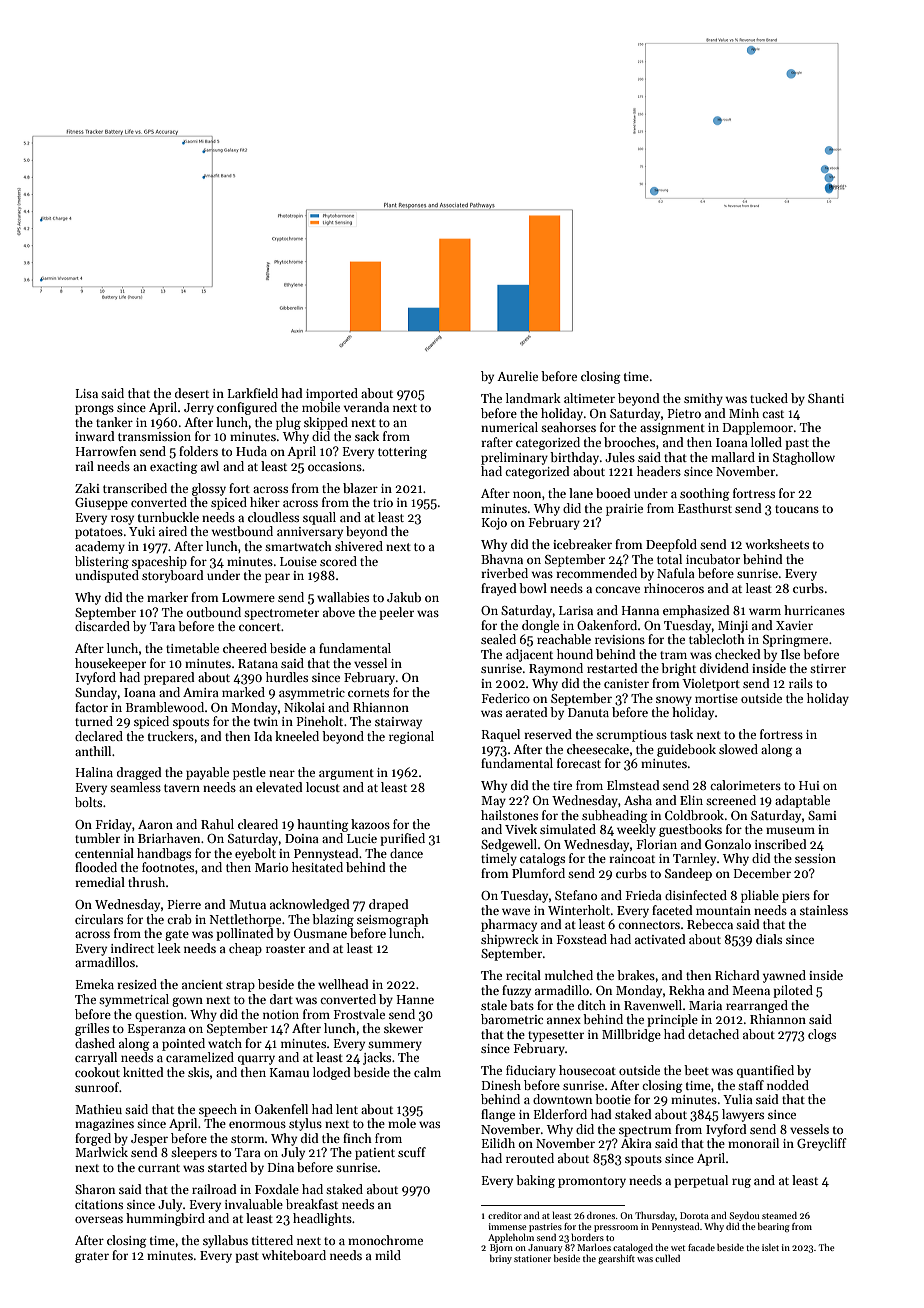  I want to click on Pierre, so click(184, 904).
